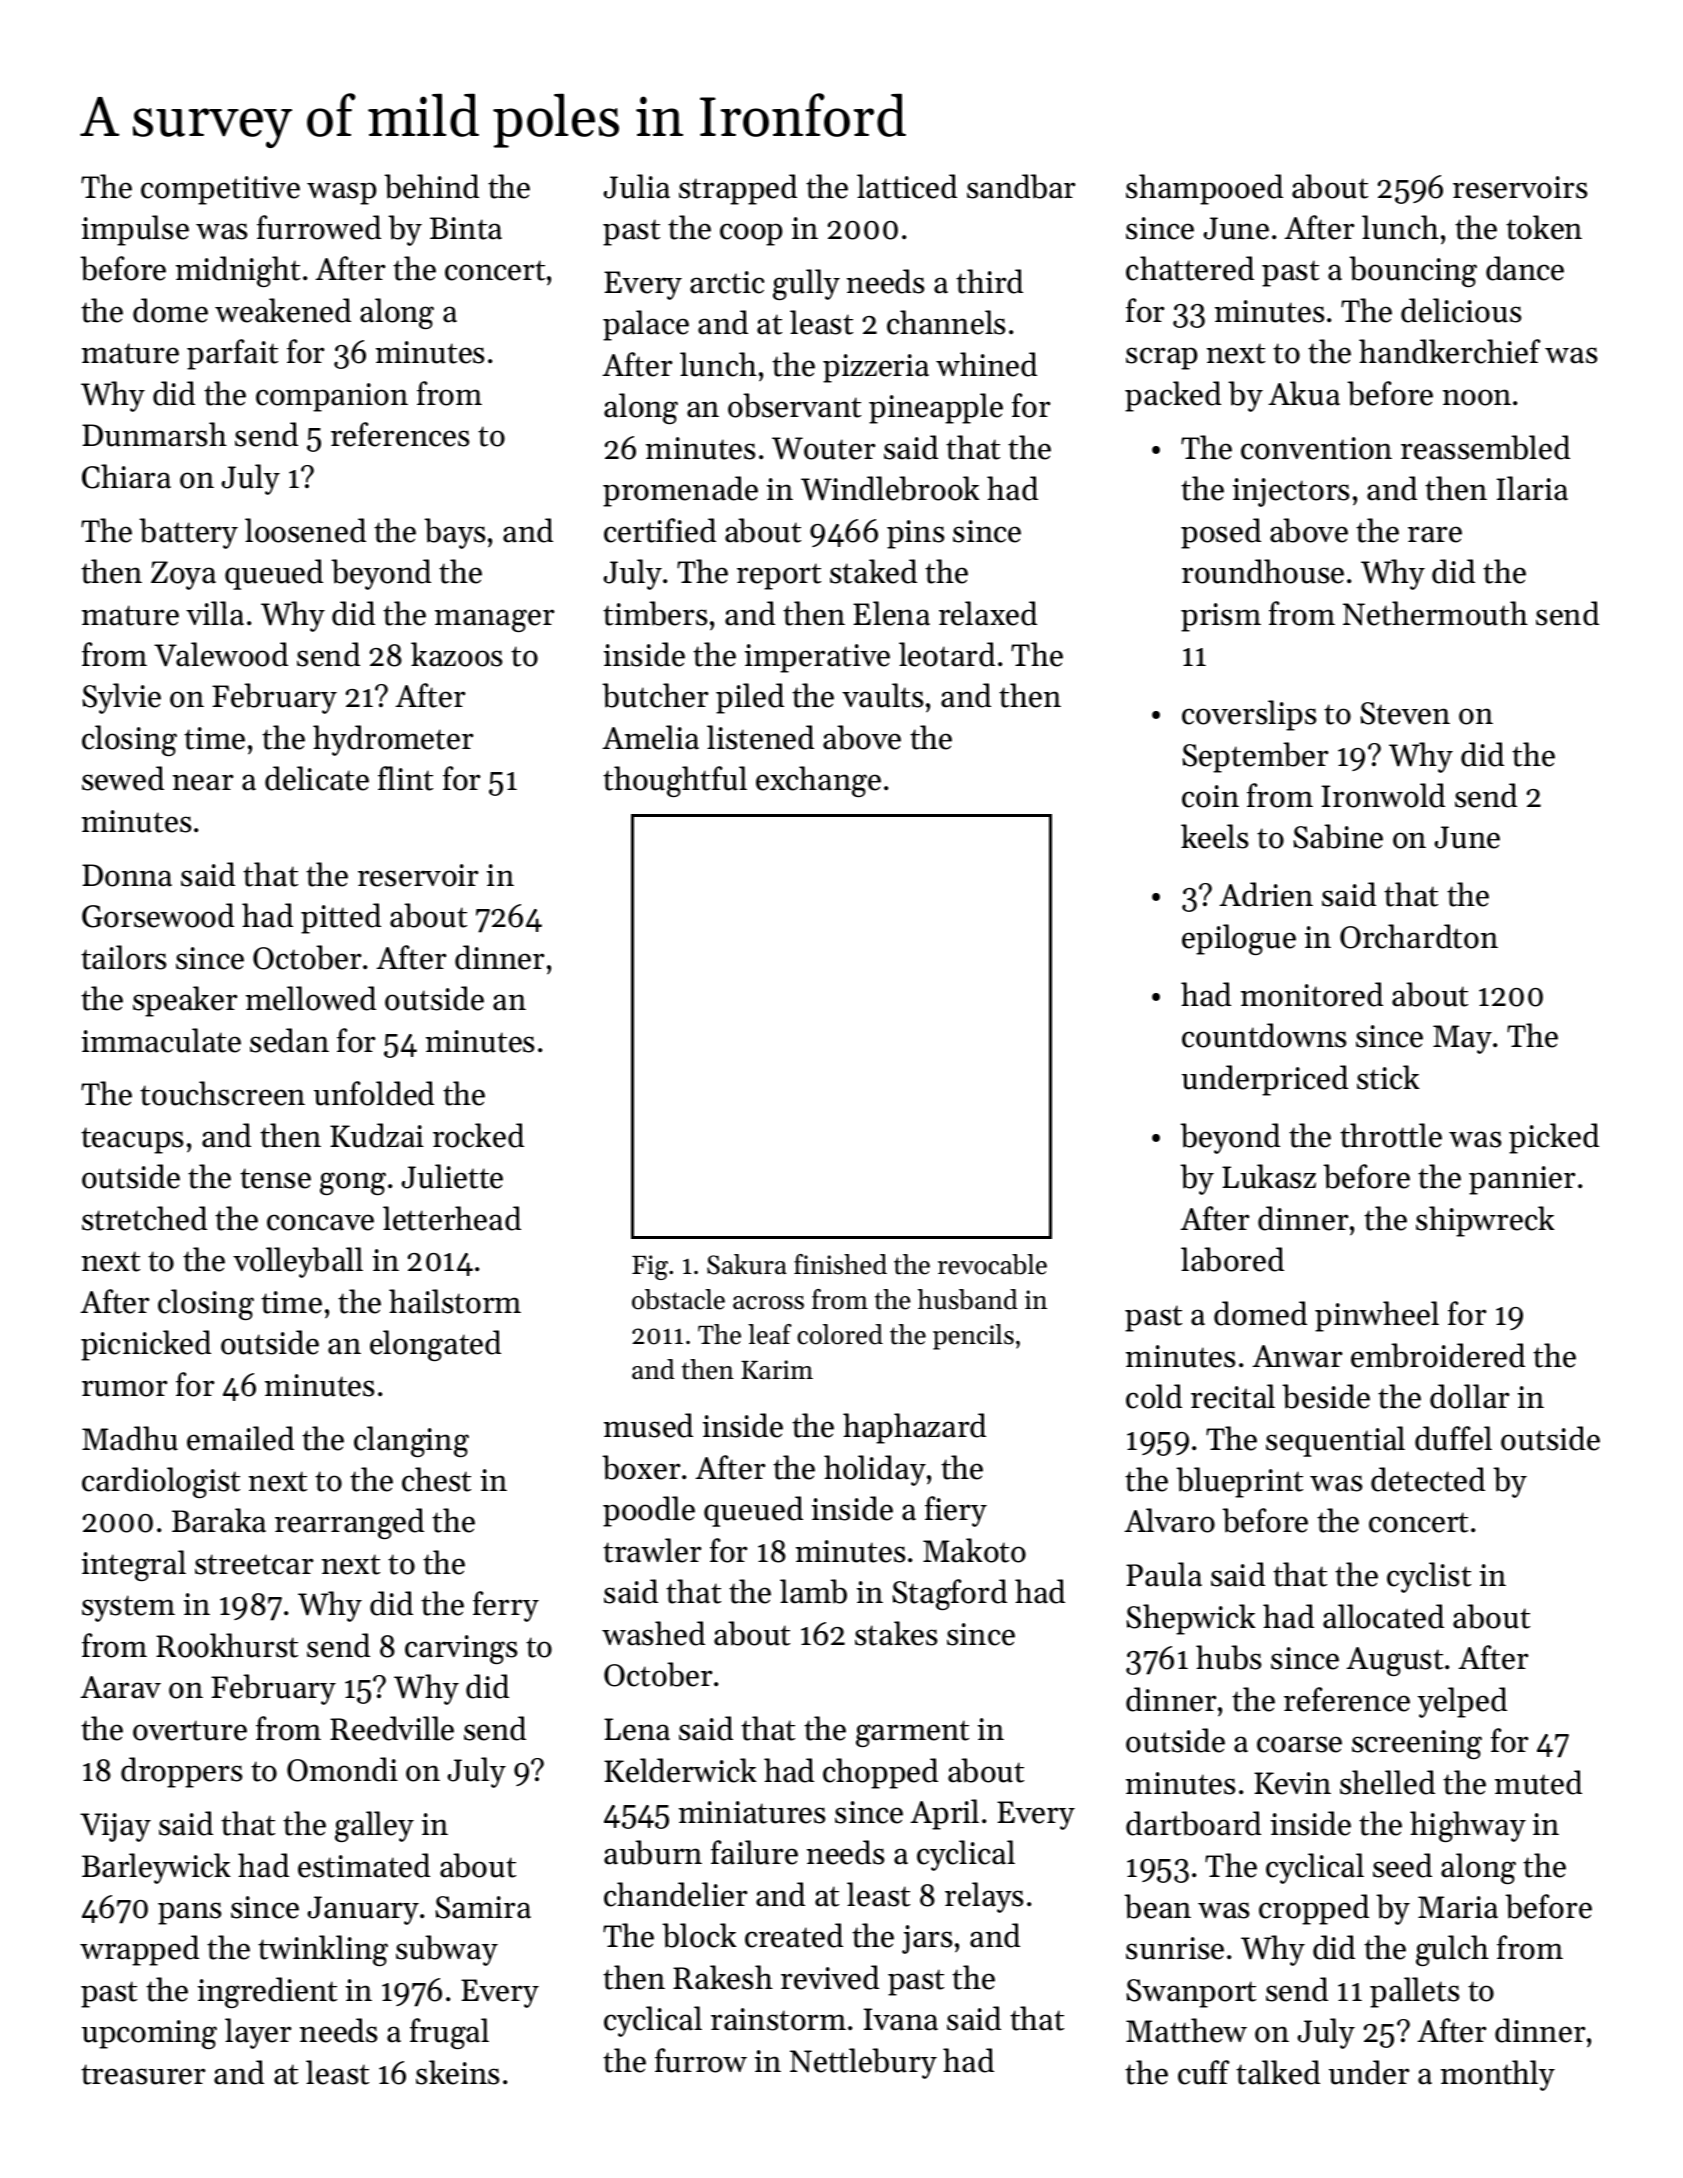 Image resolution: width=1683 pixels, height=2178 pixels. Describe the element at coordinates (1435, 613) in the screenshot. I see `Nethermouth` at that location.
